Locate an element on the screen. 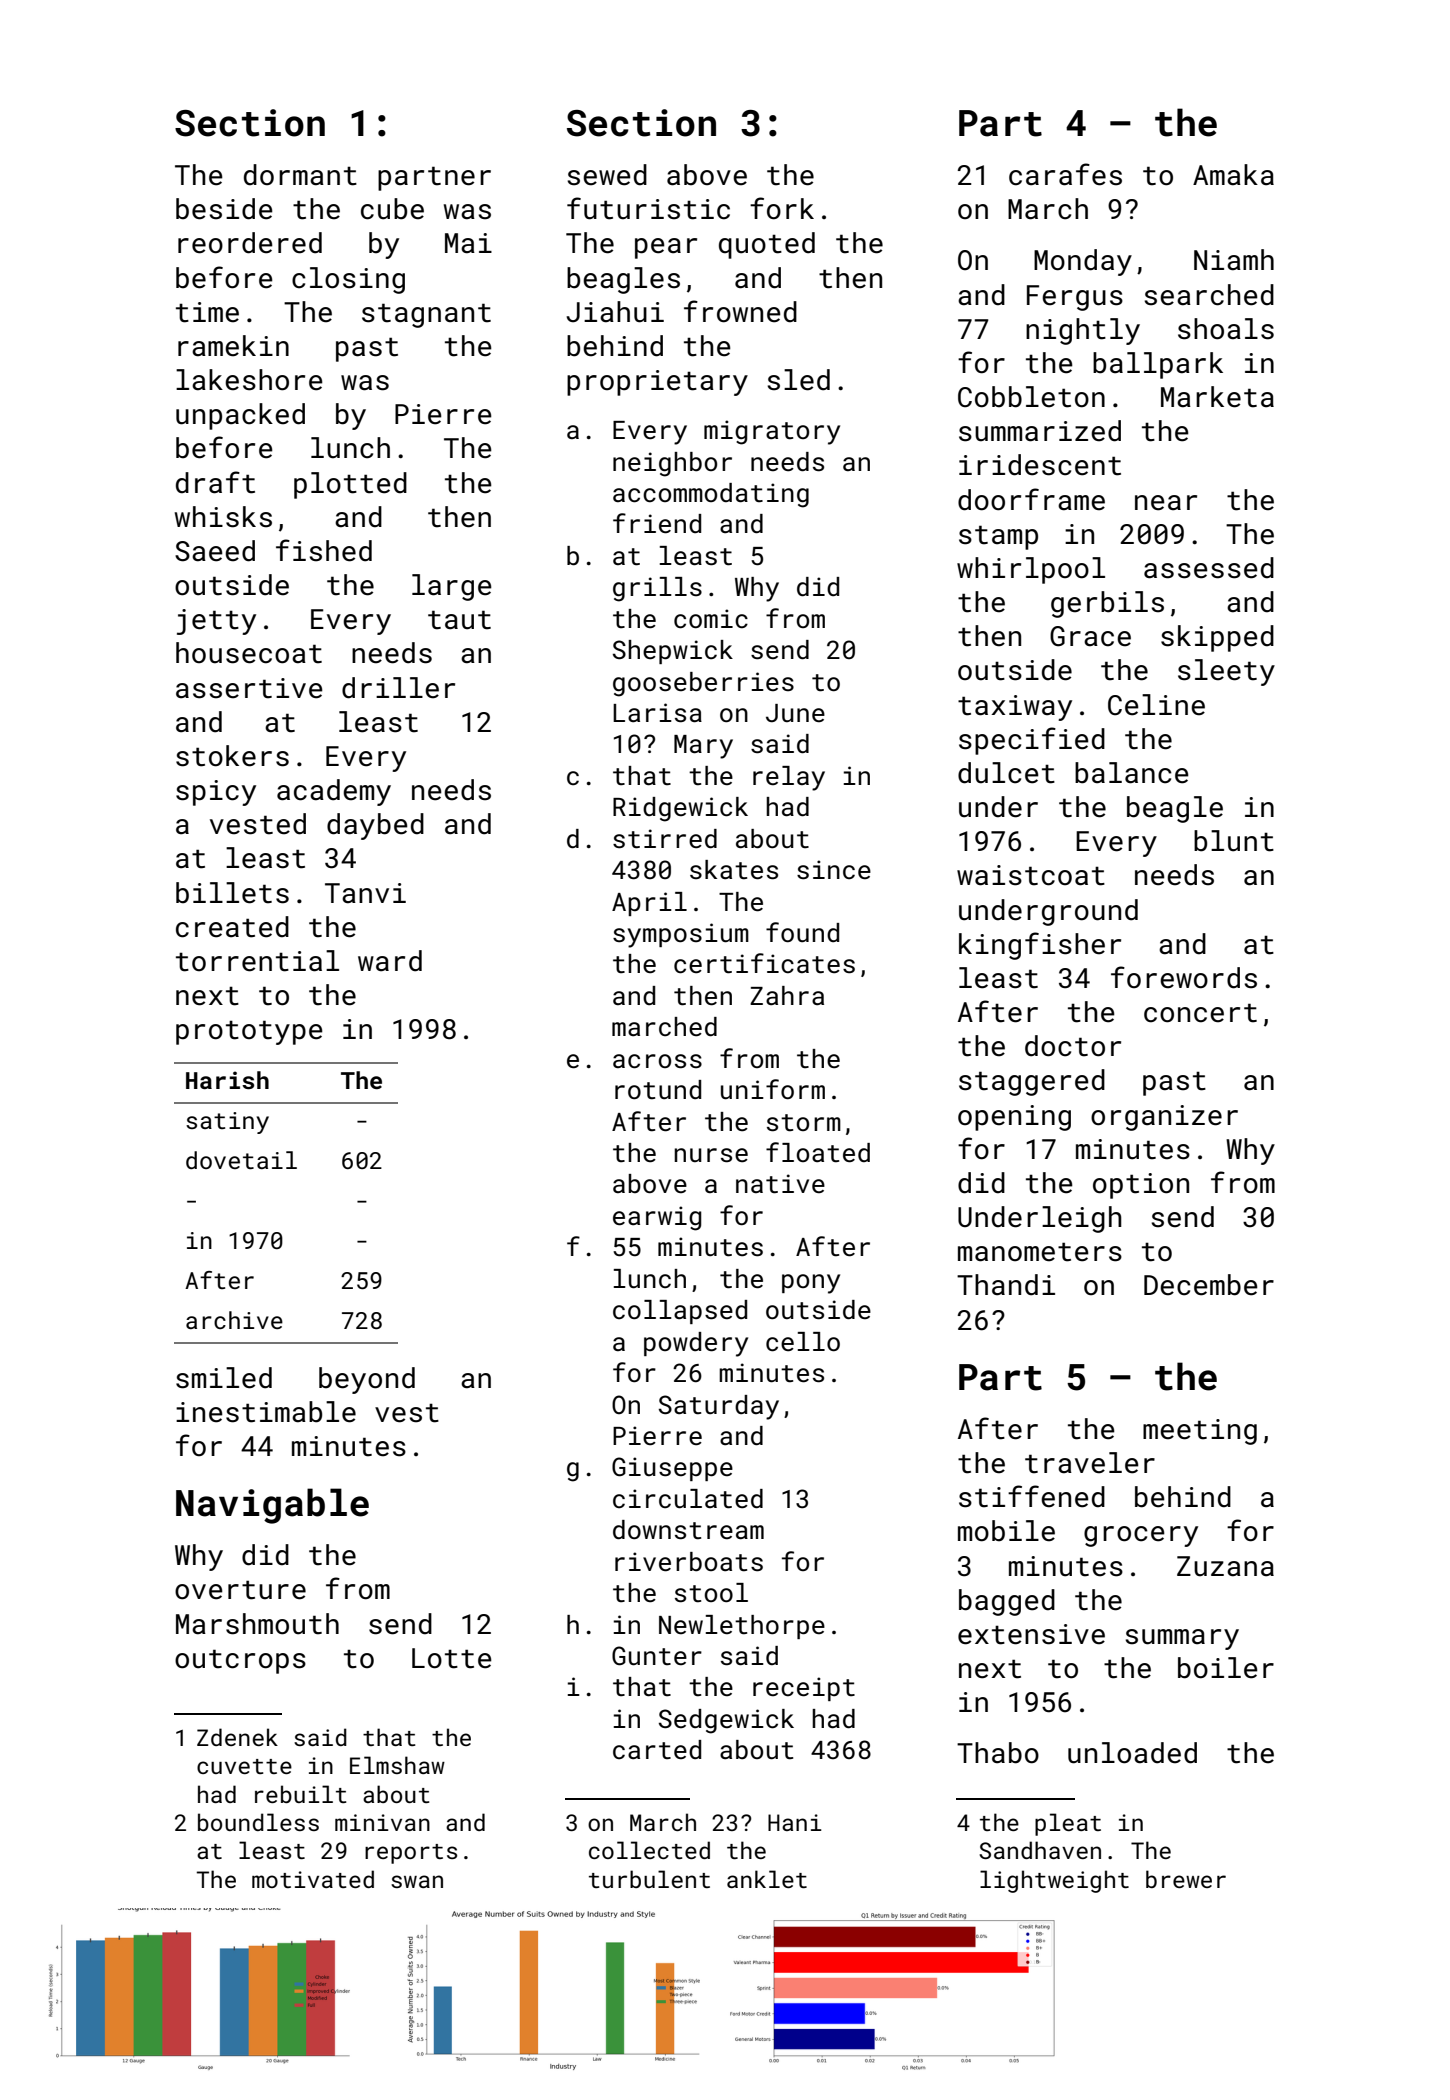 The height and width of the screenshot is (2100, 1450). Larisa is located at coordinates (657, 713).
